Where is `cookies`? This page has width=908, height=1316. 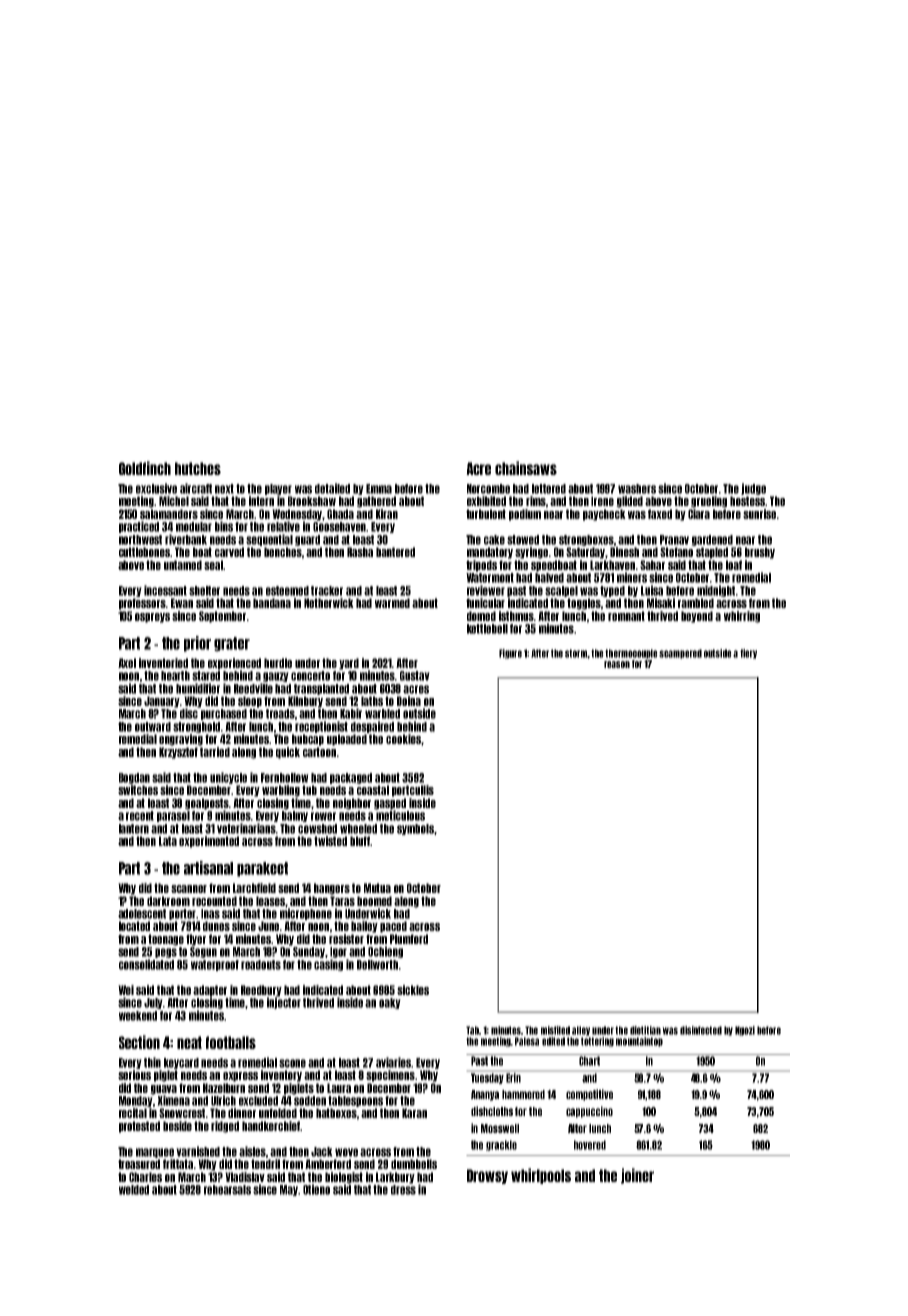
cookies is located at coordinates (403, 739).
